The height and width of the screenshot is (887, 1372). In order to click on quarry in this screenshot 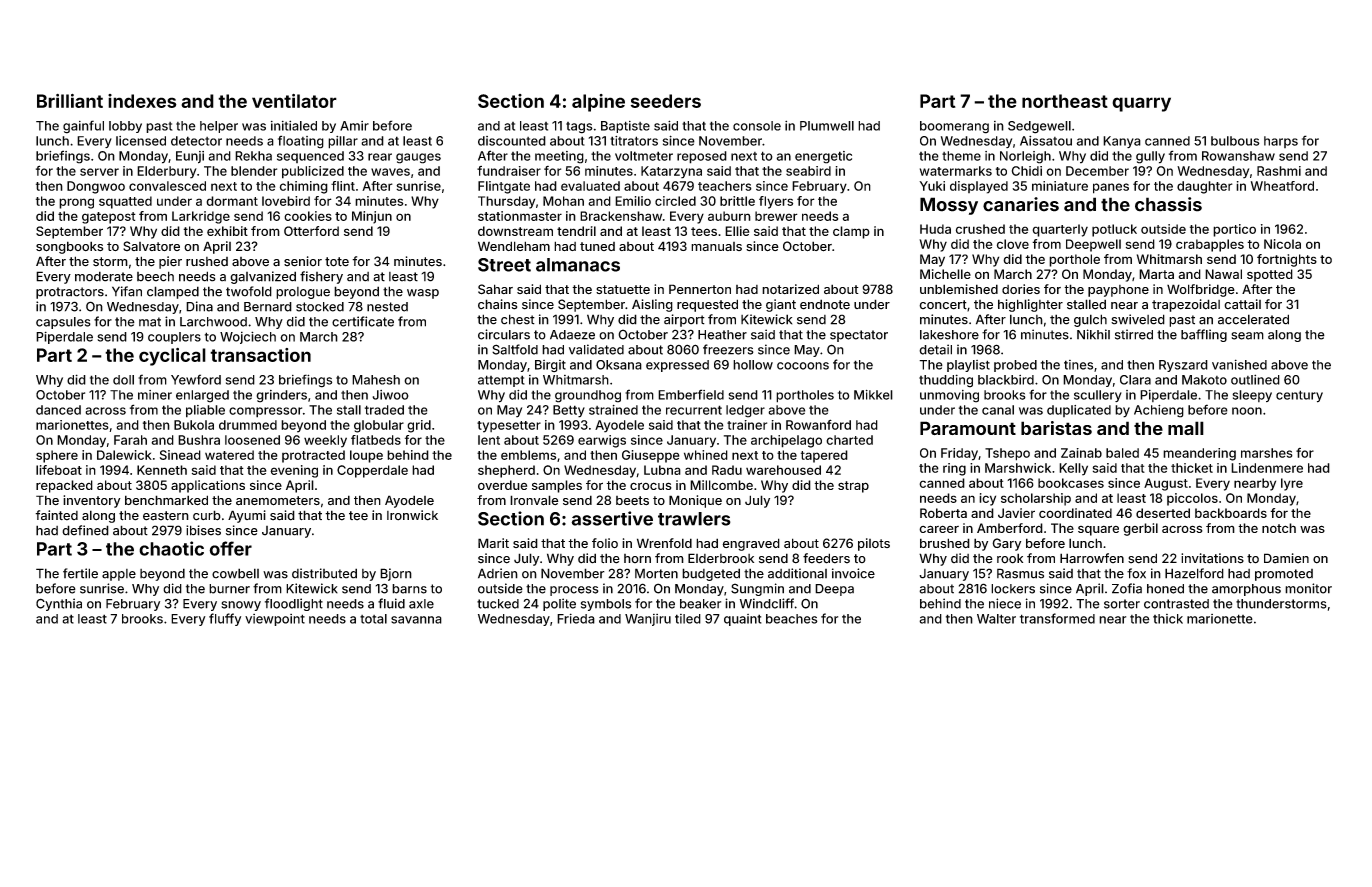, I will do `click(1141, 104)`.
